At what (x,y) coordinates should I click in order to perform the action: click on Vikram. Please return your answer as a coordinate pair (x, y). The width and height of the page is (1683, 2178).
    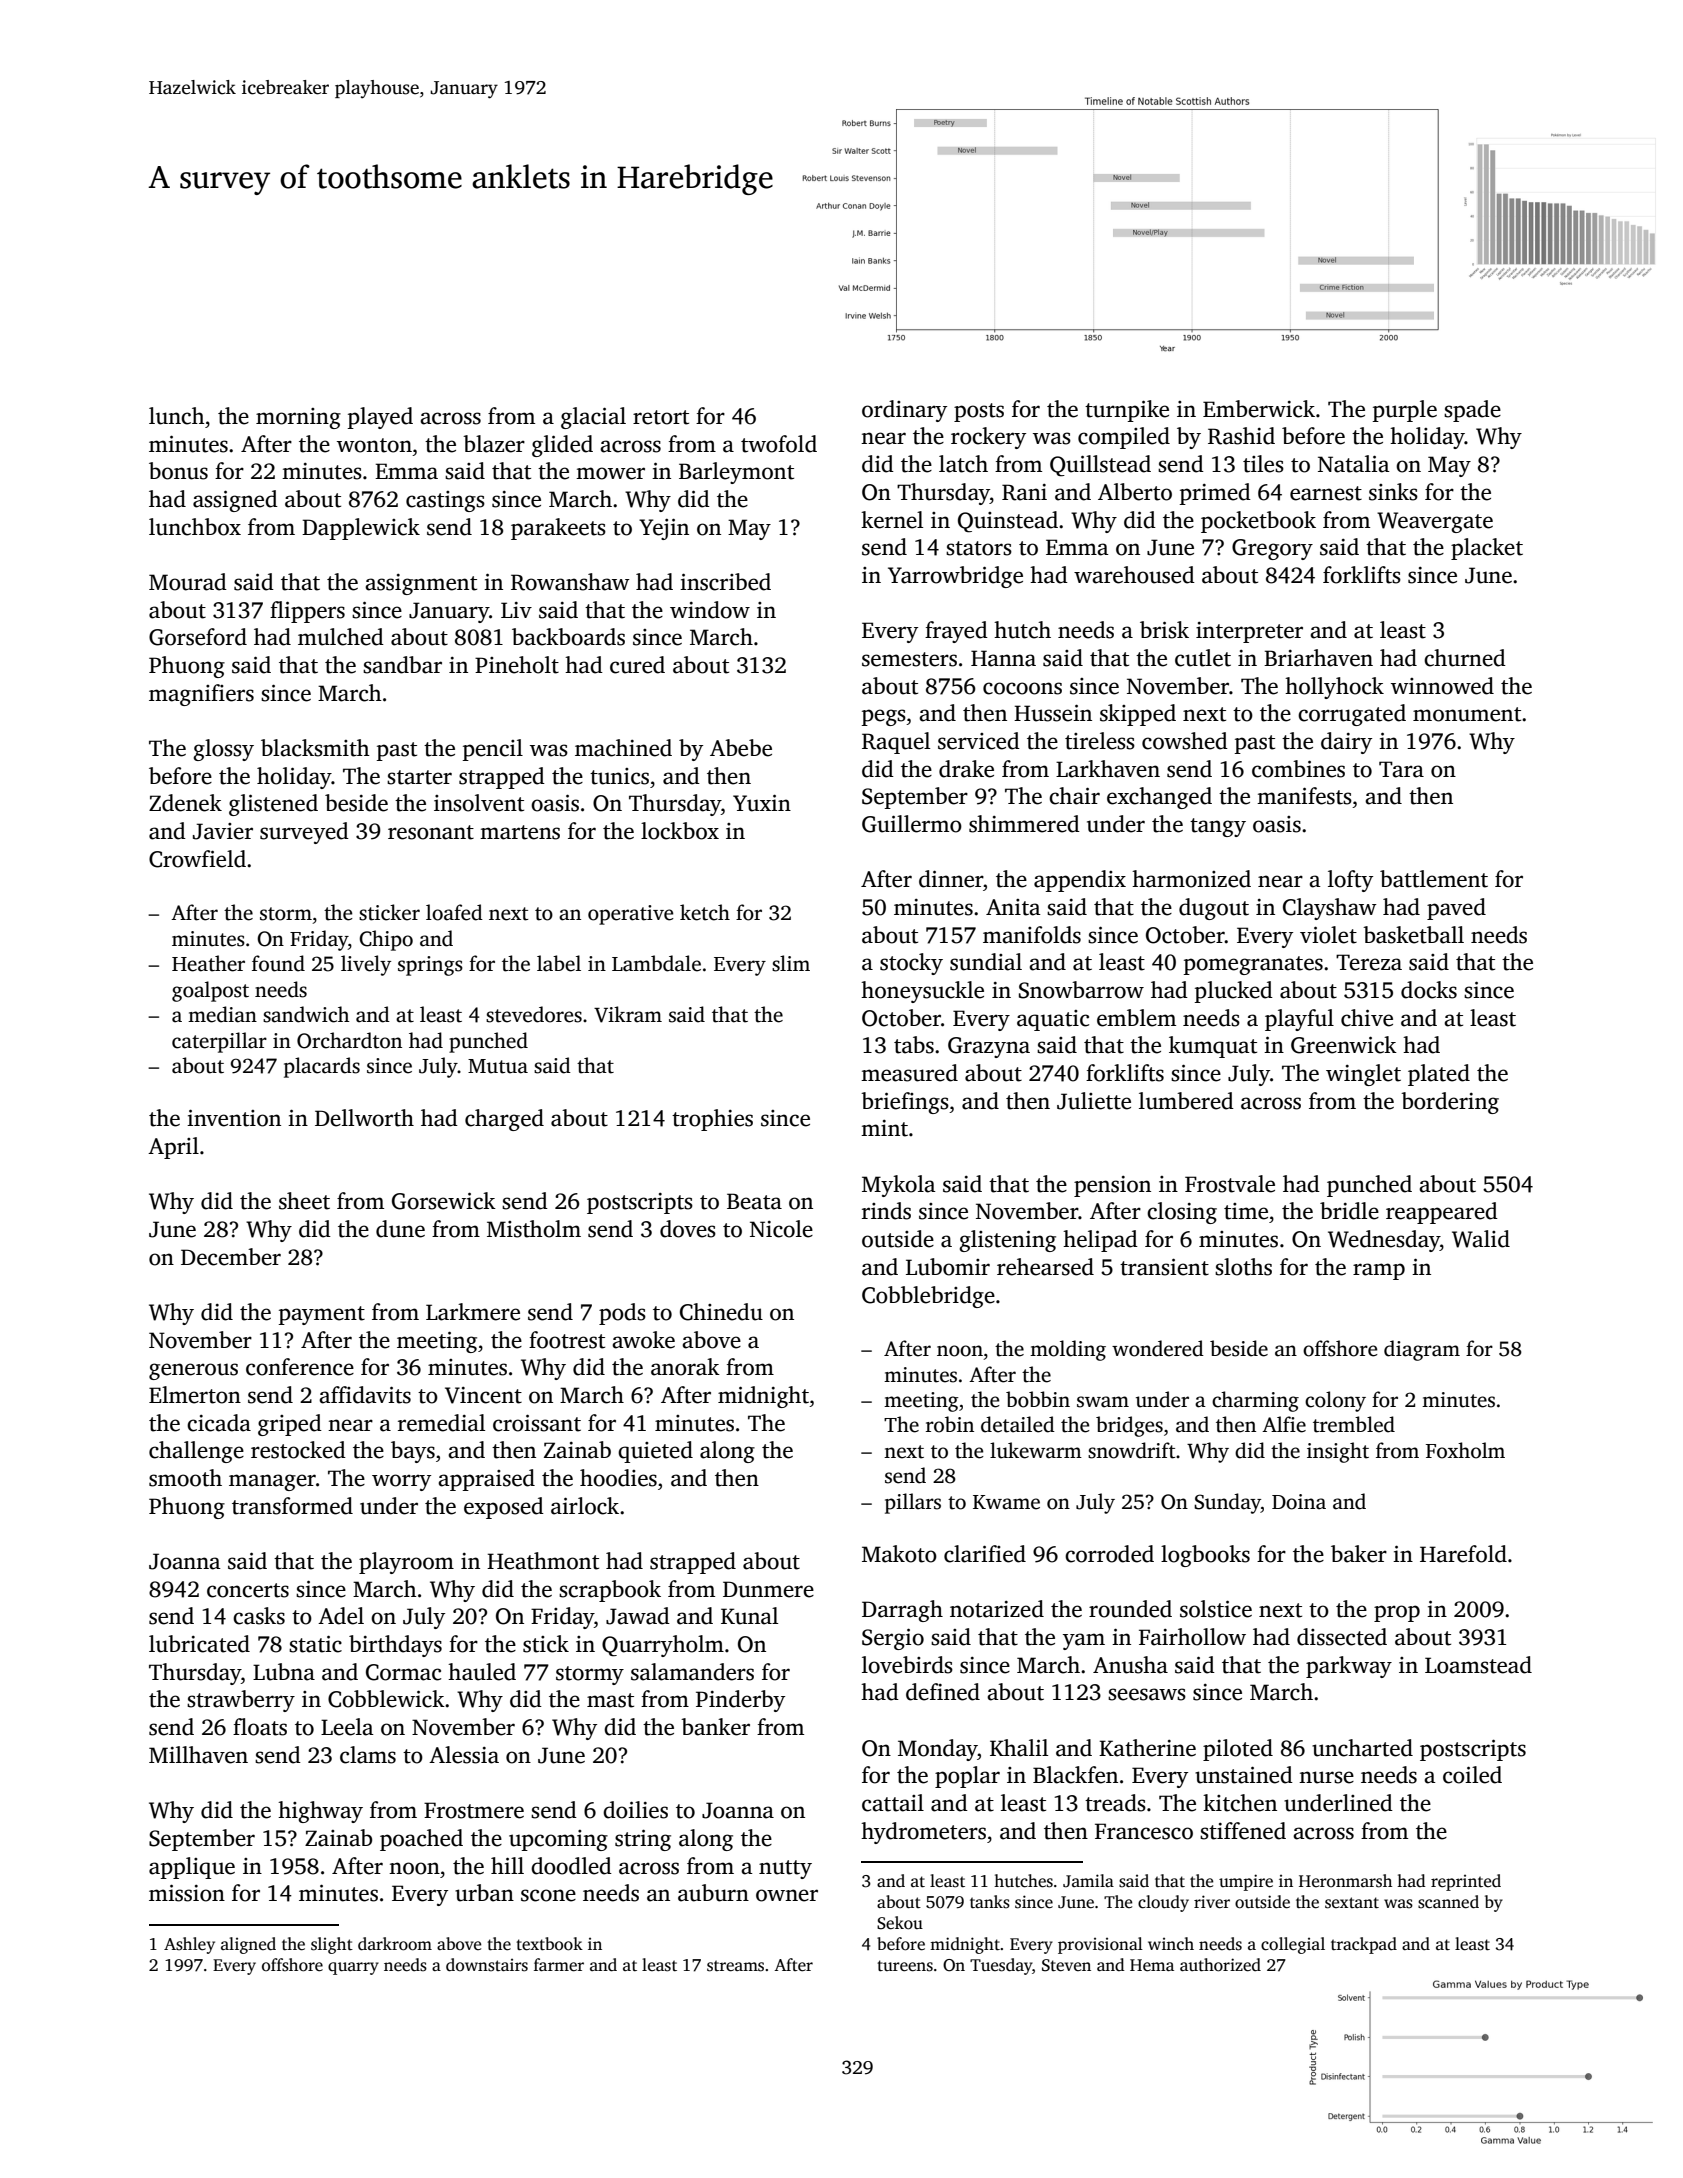
    Looking at the image, I should click on (628, 1014).
